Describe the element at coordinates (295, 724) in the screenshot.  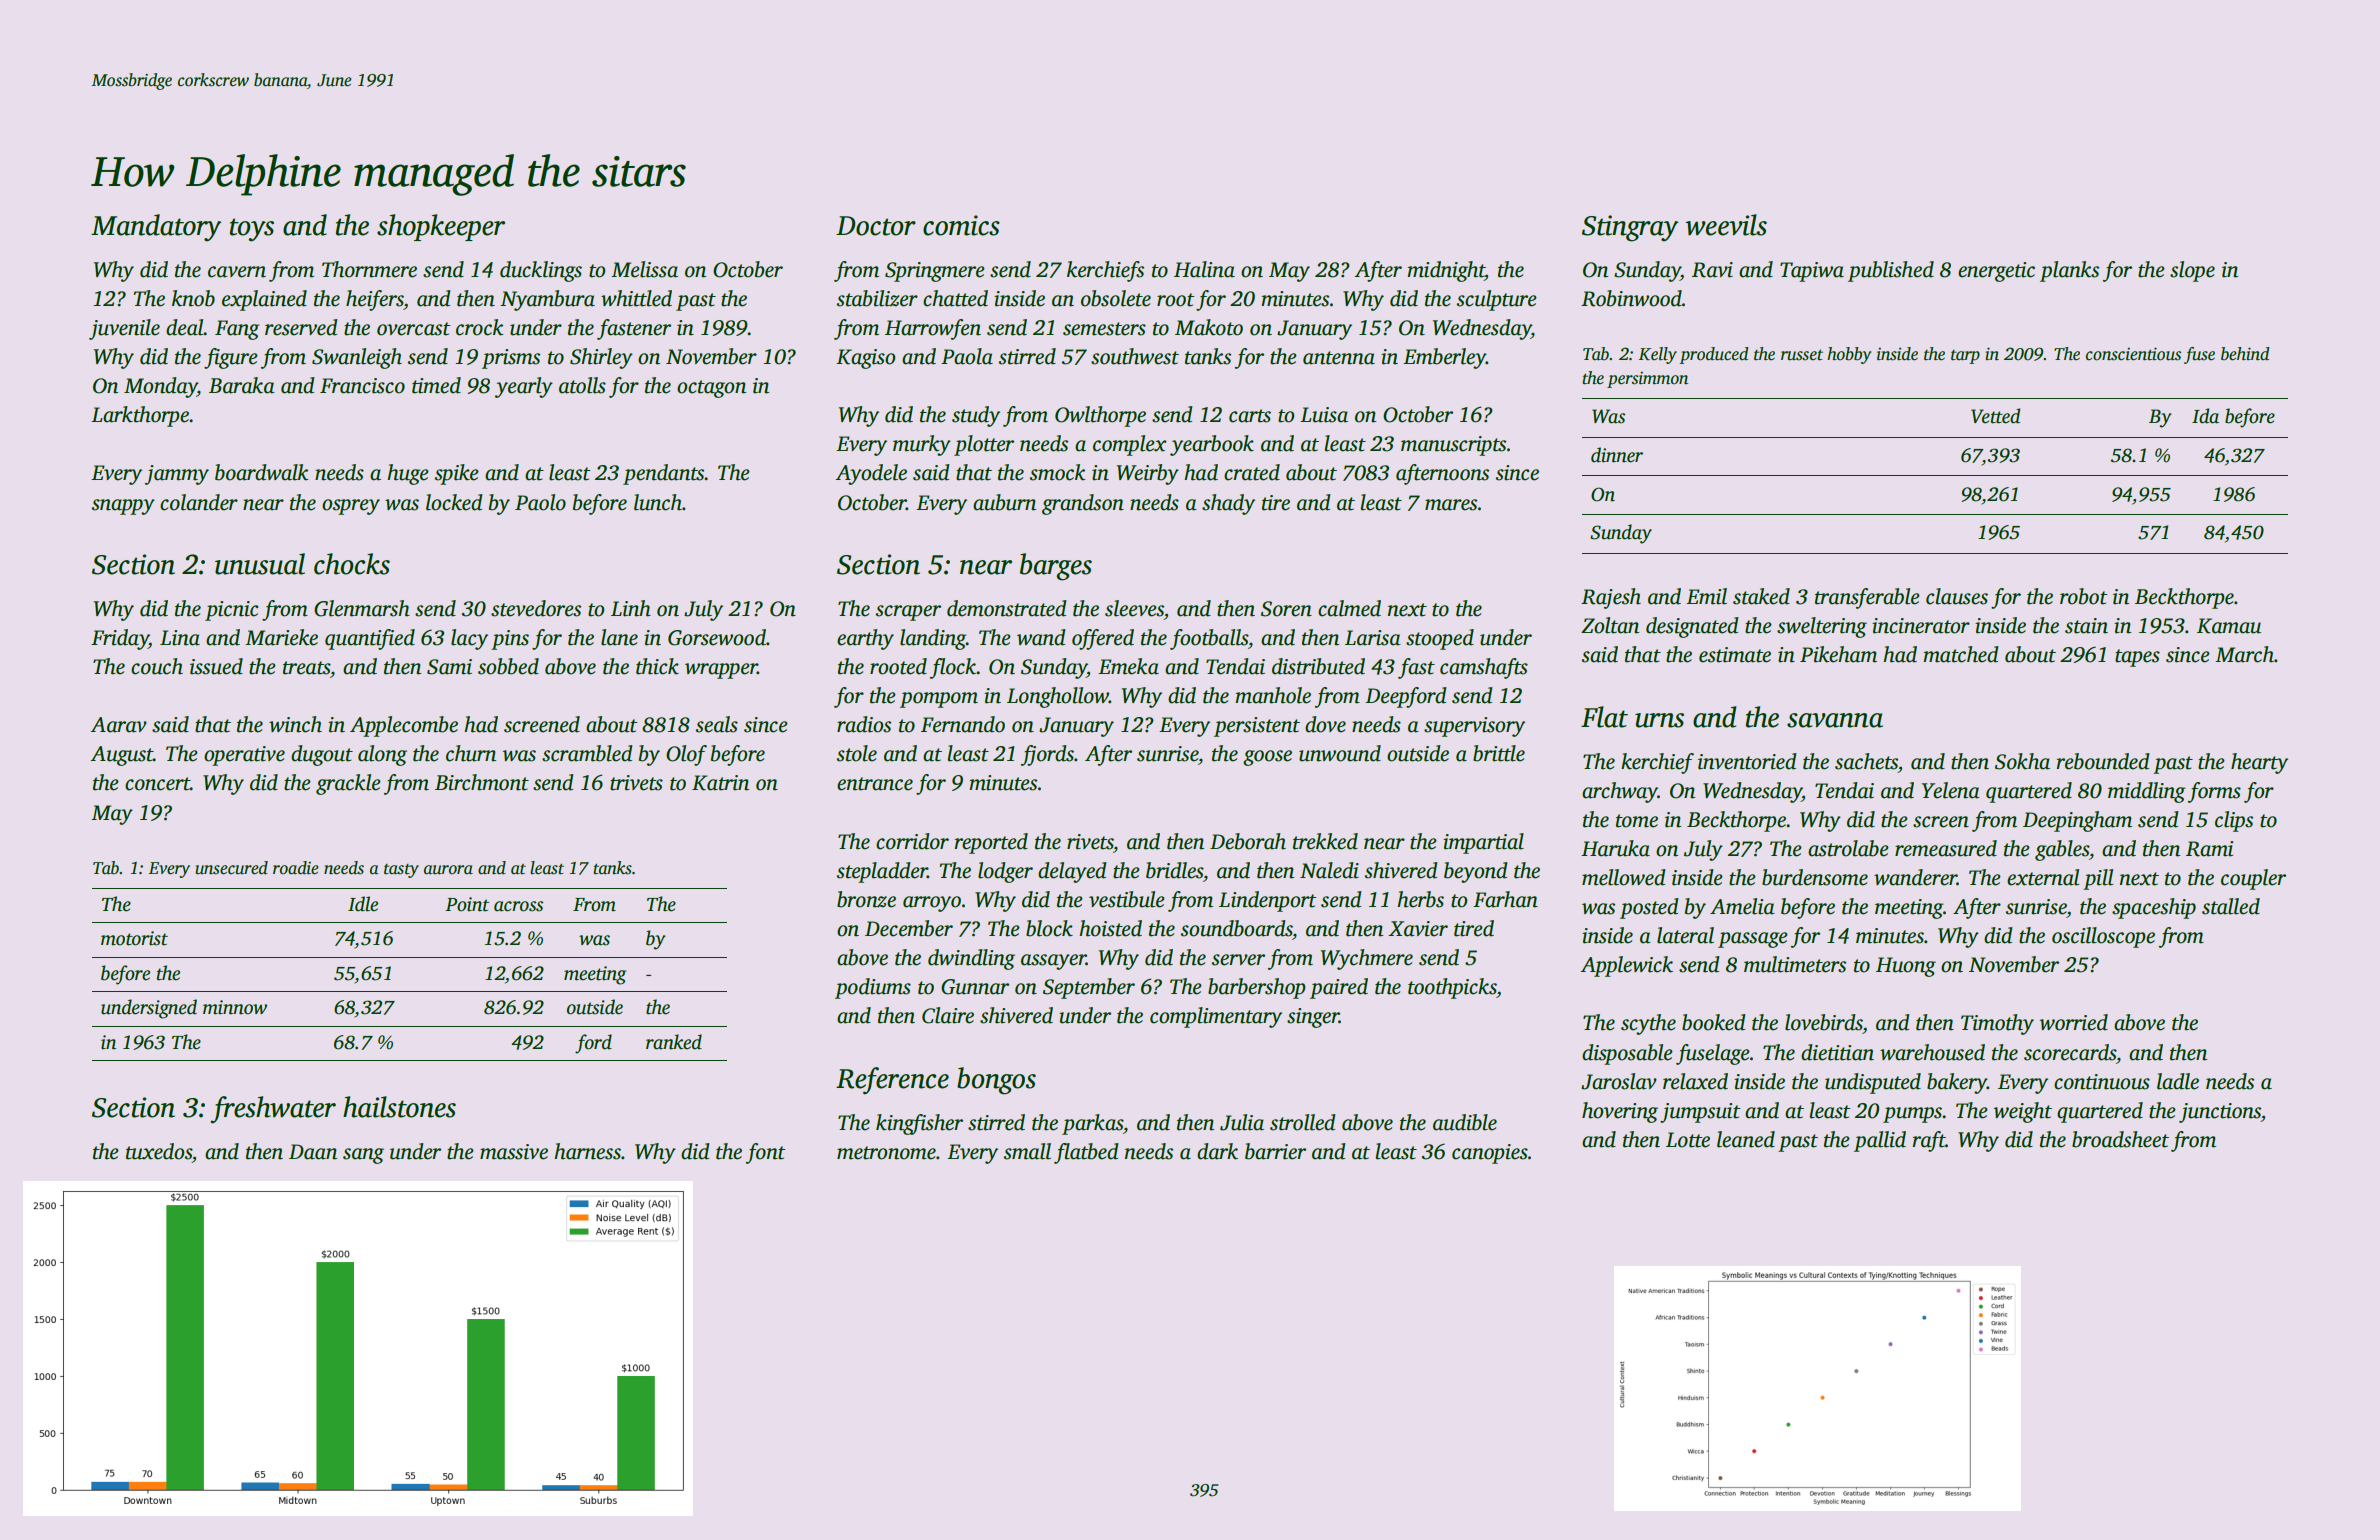
I see `winch` at that location.
